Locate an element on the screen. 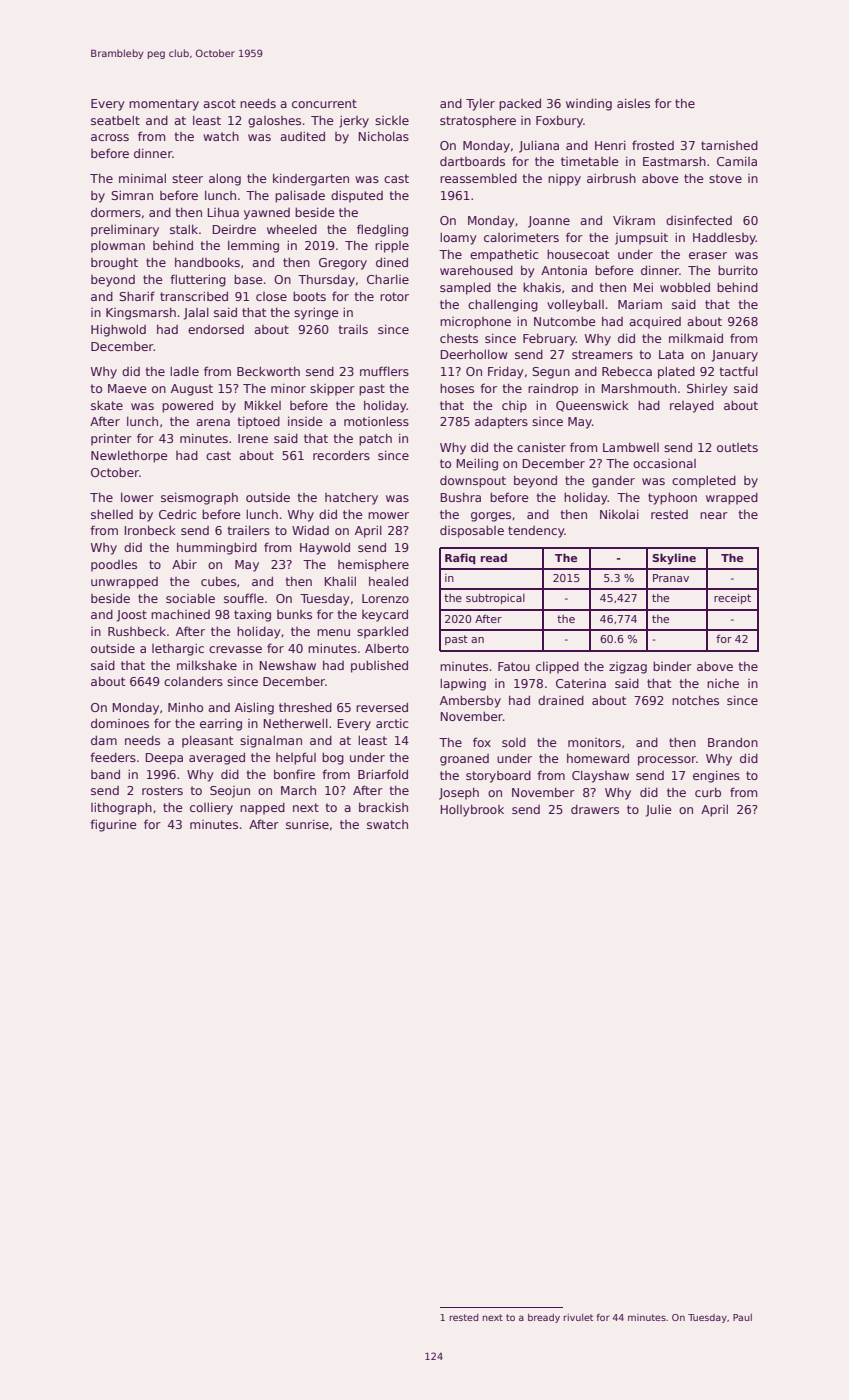 This screenshot has height=1400, width=849. rivulet is located at coordinates (578, 1317).
